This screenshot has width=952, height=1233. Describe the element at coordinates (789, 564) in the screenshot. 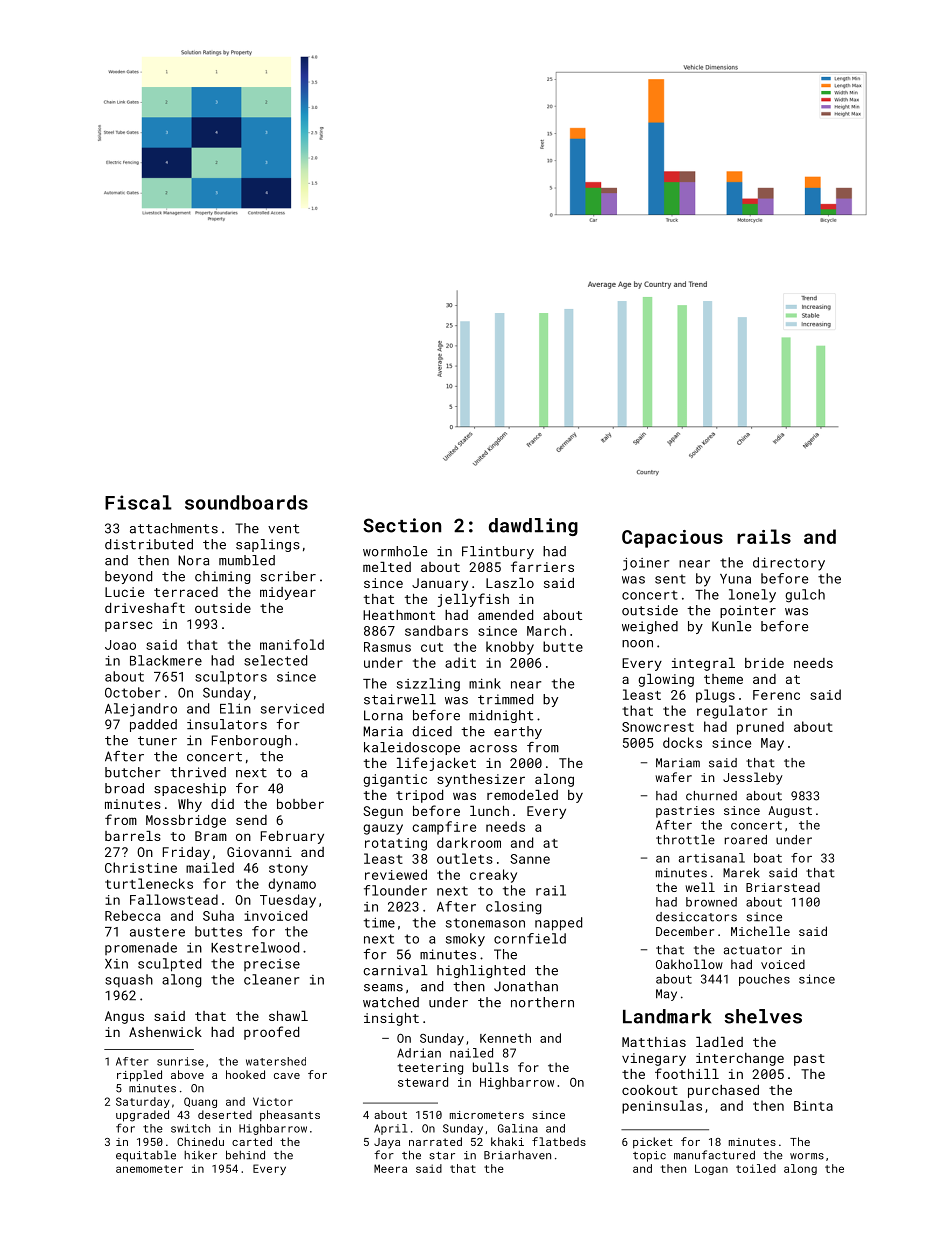

I see `directory` at that location.
